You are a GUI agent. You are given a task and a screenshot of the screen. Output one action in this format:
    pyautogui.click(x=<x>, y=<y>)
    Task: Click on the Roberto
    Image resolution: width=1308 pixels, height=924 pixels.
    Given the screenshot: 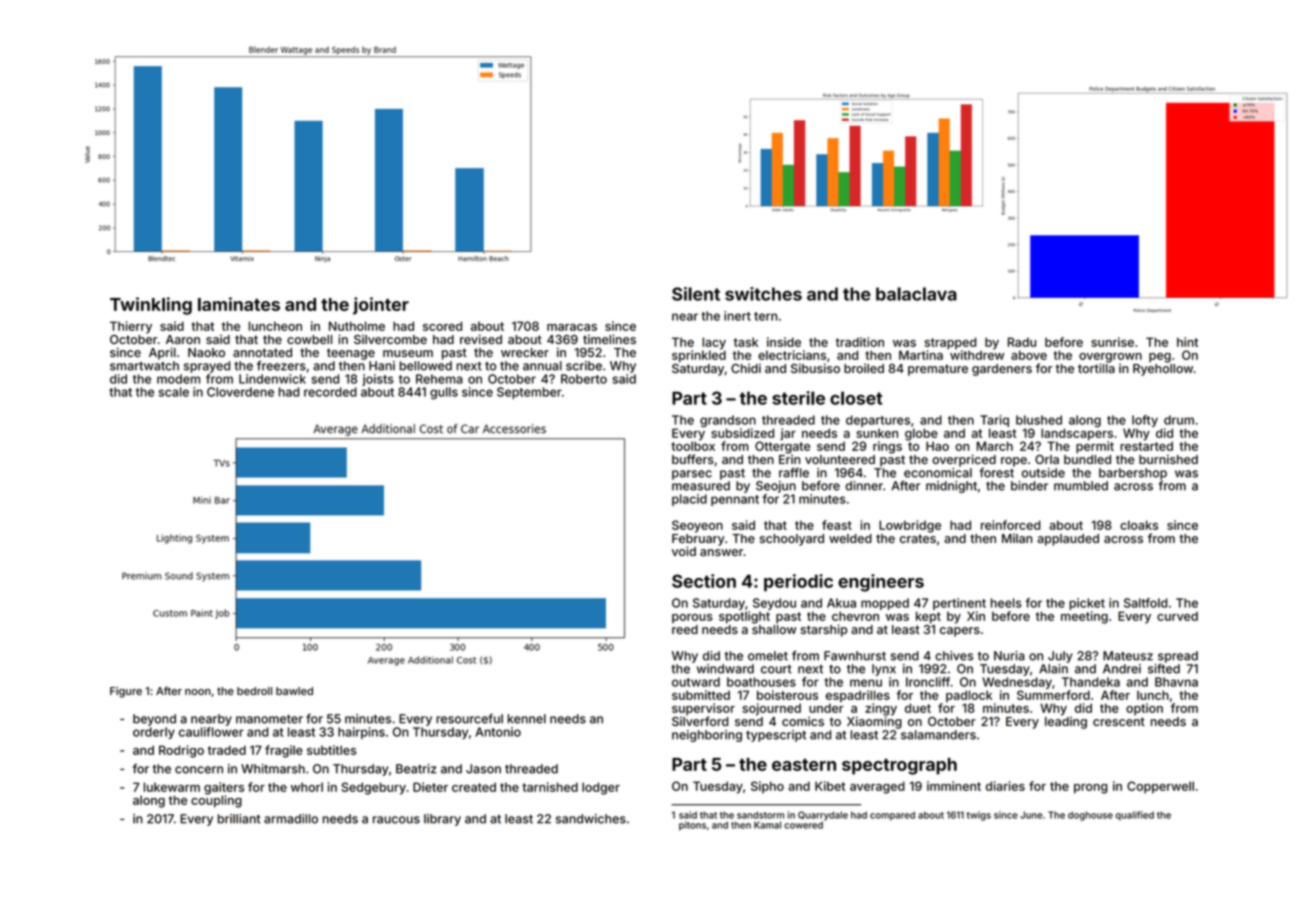 What is the action you would take?
    pyautogui.click(x=584, y=379)
